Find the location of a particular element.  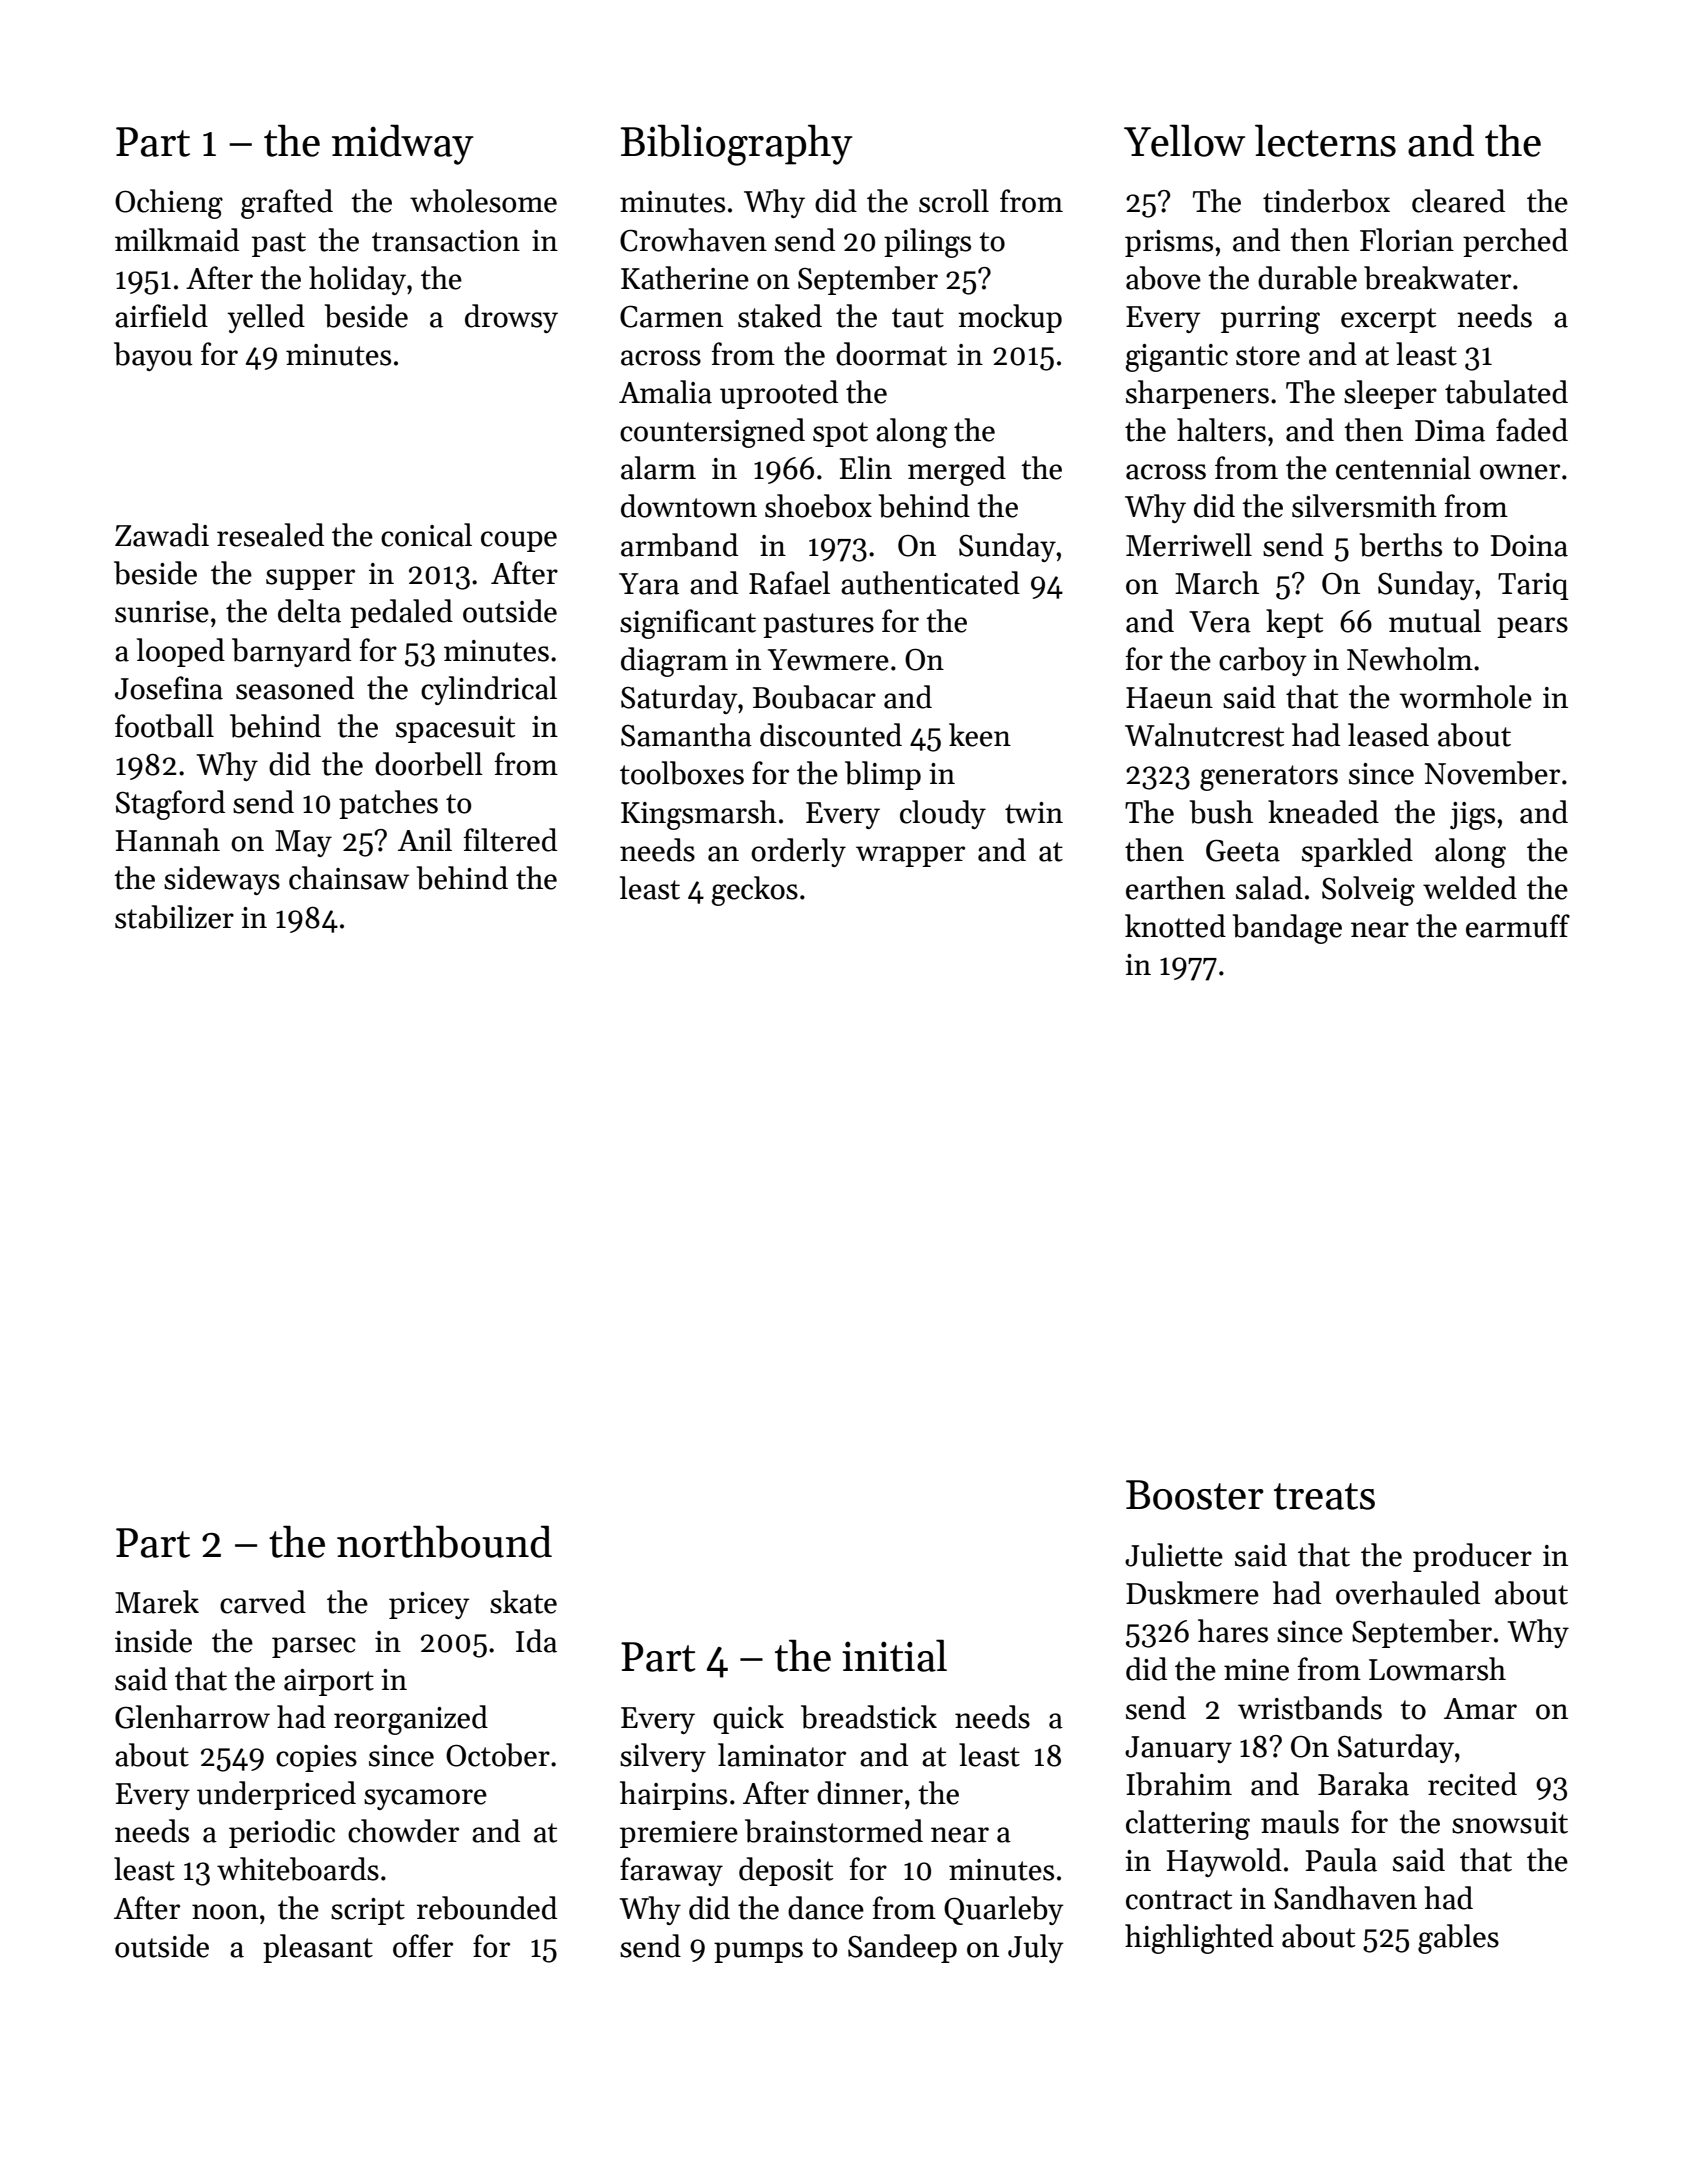

pilings is located at coordinates (927, 243).
